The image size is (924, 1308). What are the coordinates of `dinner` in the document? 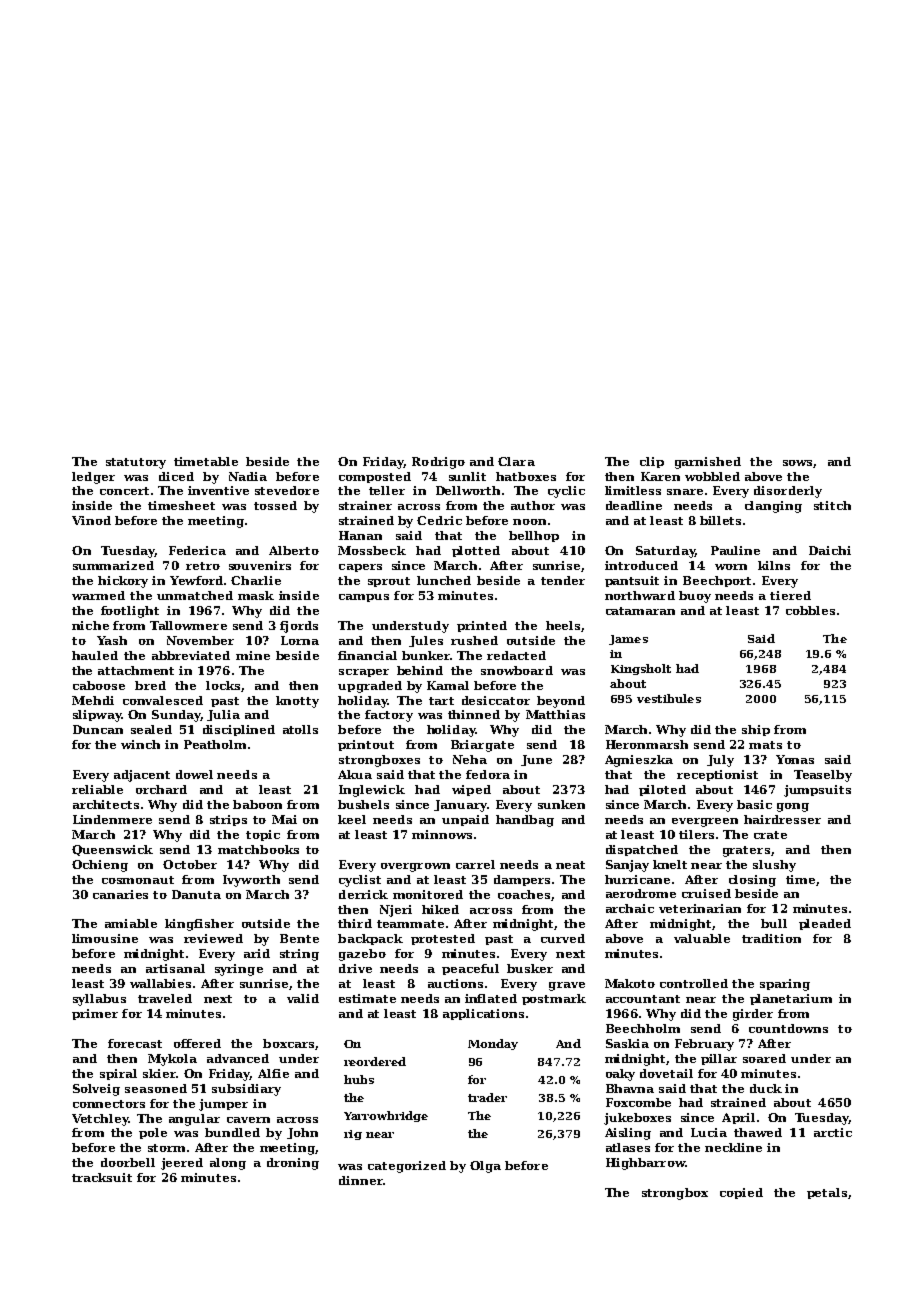 It's located at (361, 1180).
